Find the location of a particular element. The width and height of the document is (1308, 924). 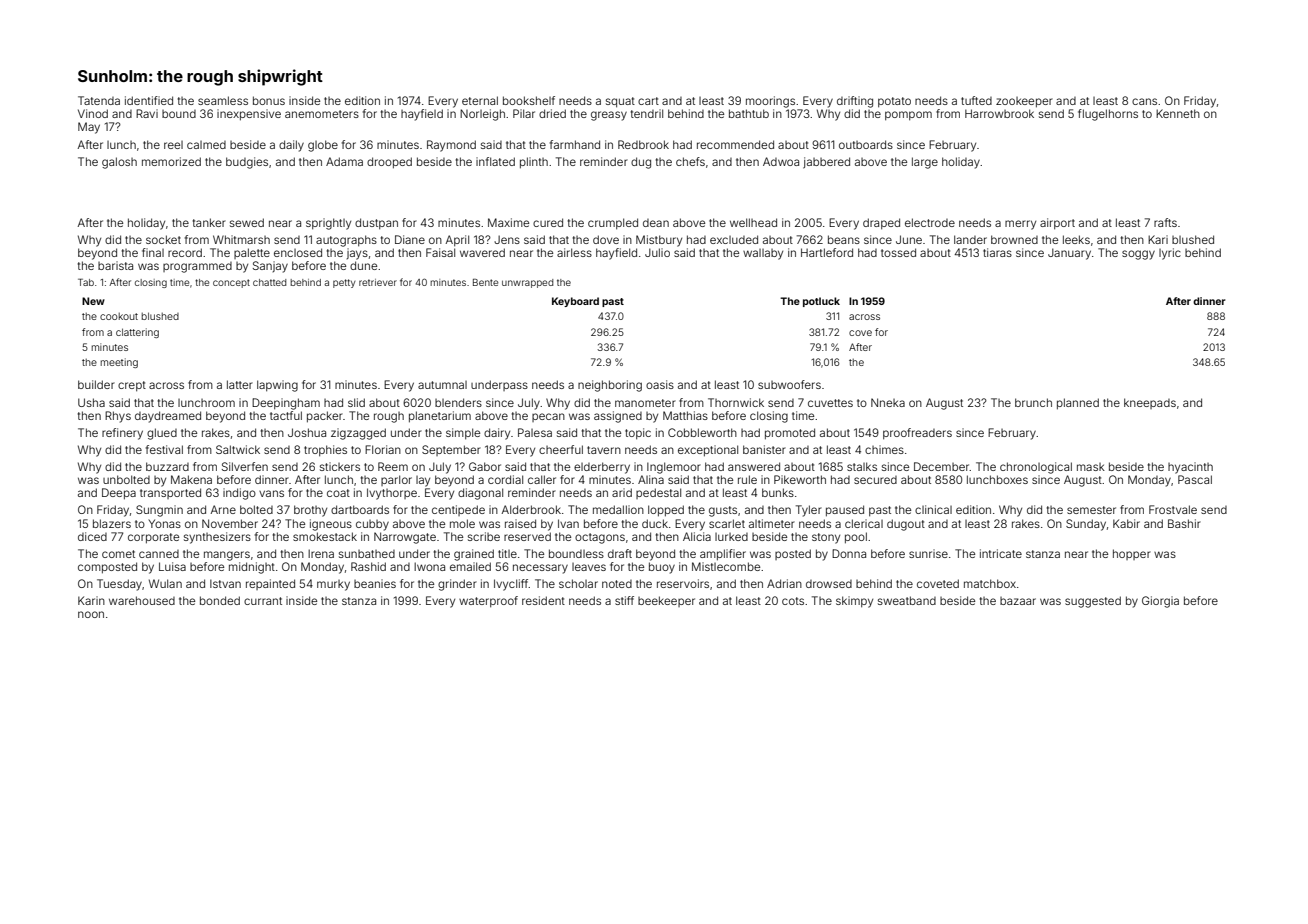

noon is located at coordinates (91, 614).
